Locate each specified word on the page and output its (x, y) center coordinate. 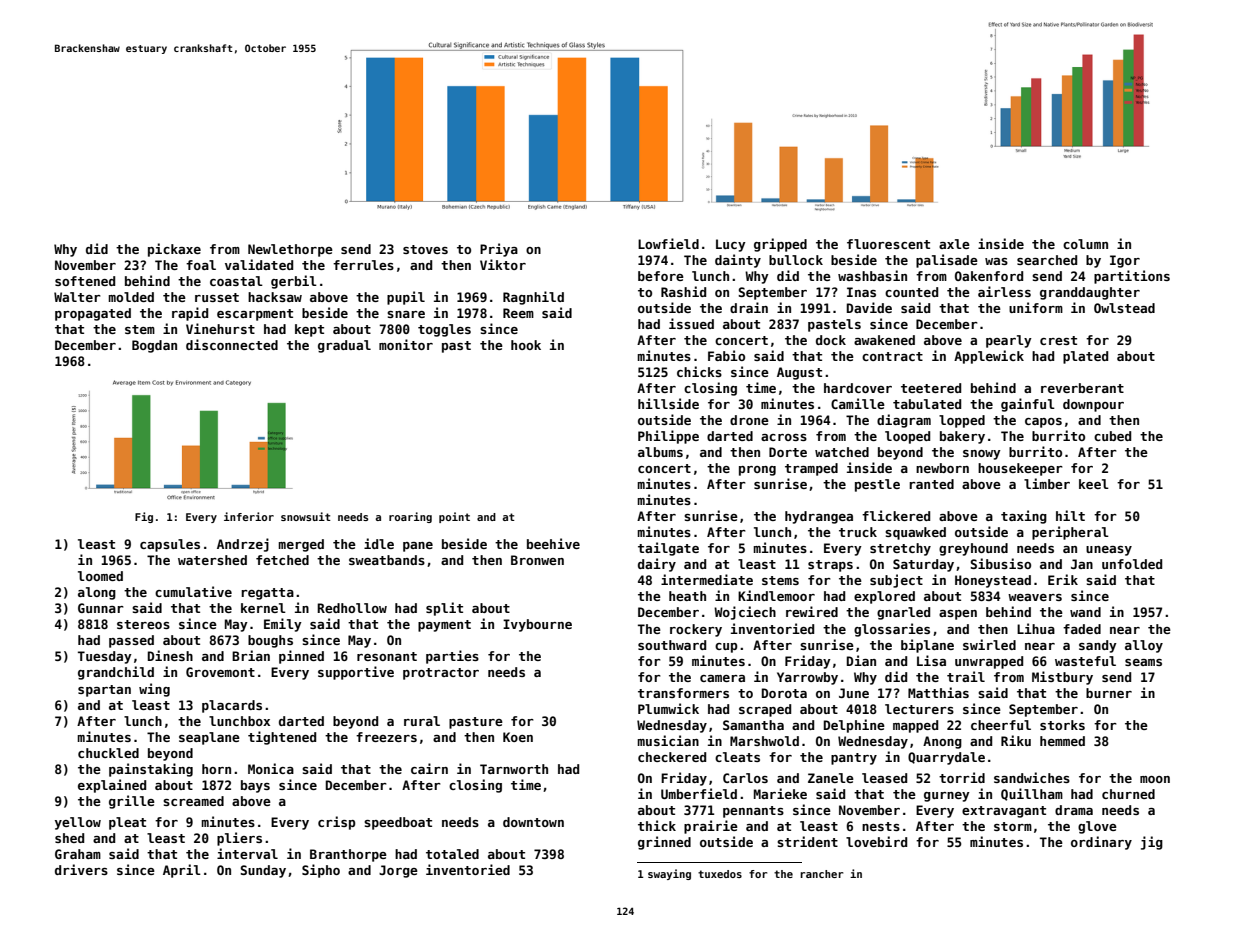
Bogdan (154, 346)
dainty (738, 261)
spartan (104, 691)
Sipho (321, 871)
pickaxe (174, 250)
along (97, 593)
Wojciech (745, 613)
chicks (699, 371)
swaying (669, 874)
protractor (441, 674)
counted (911, 292)
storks (1062, 725)
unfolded (1132, 564)
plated (1085, 357)
